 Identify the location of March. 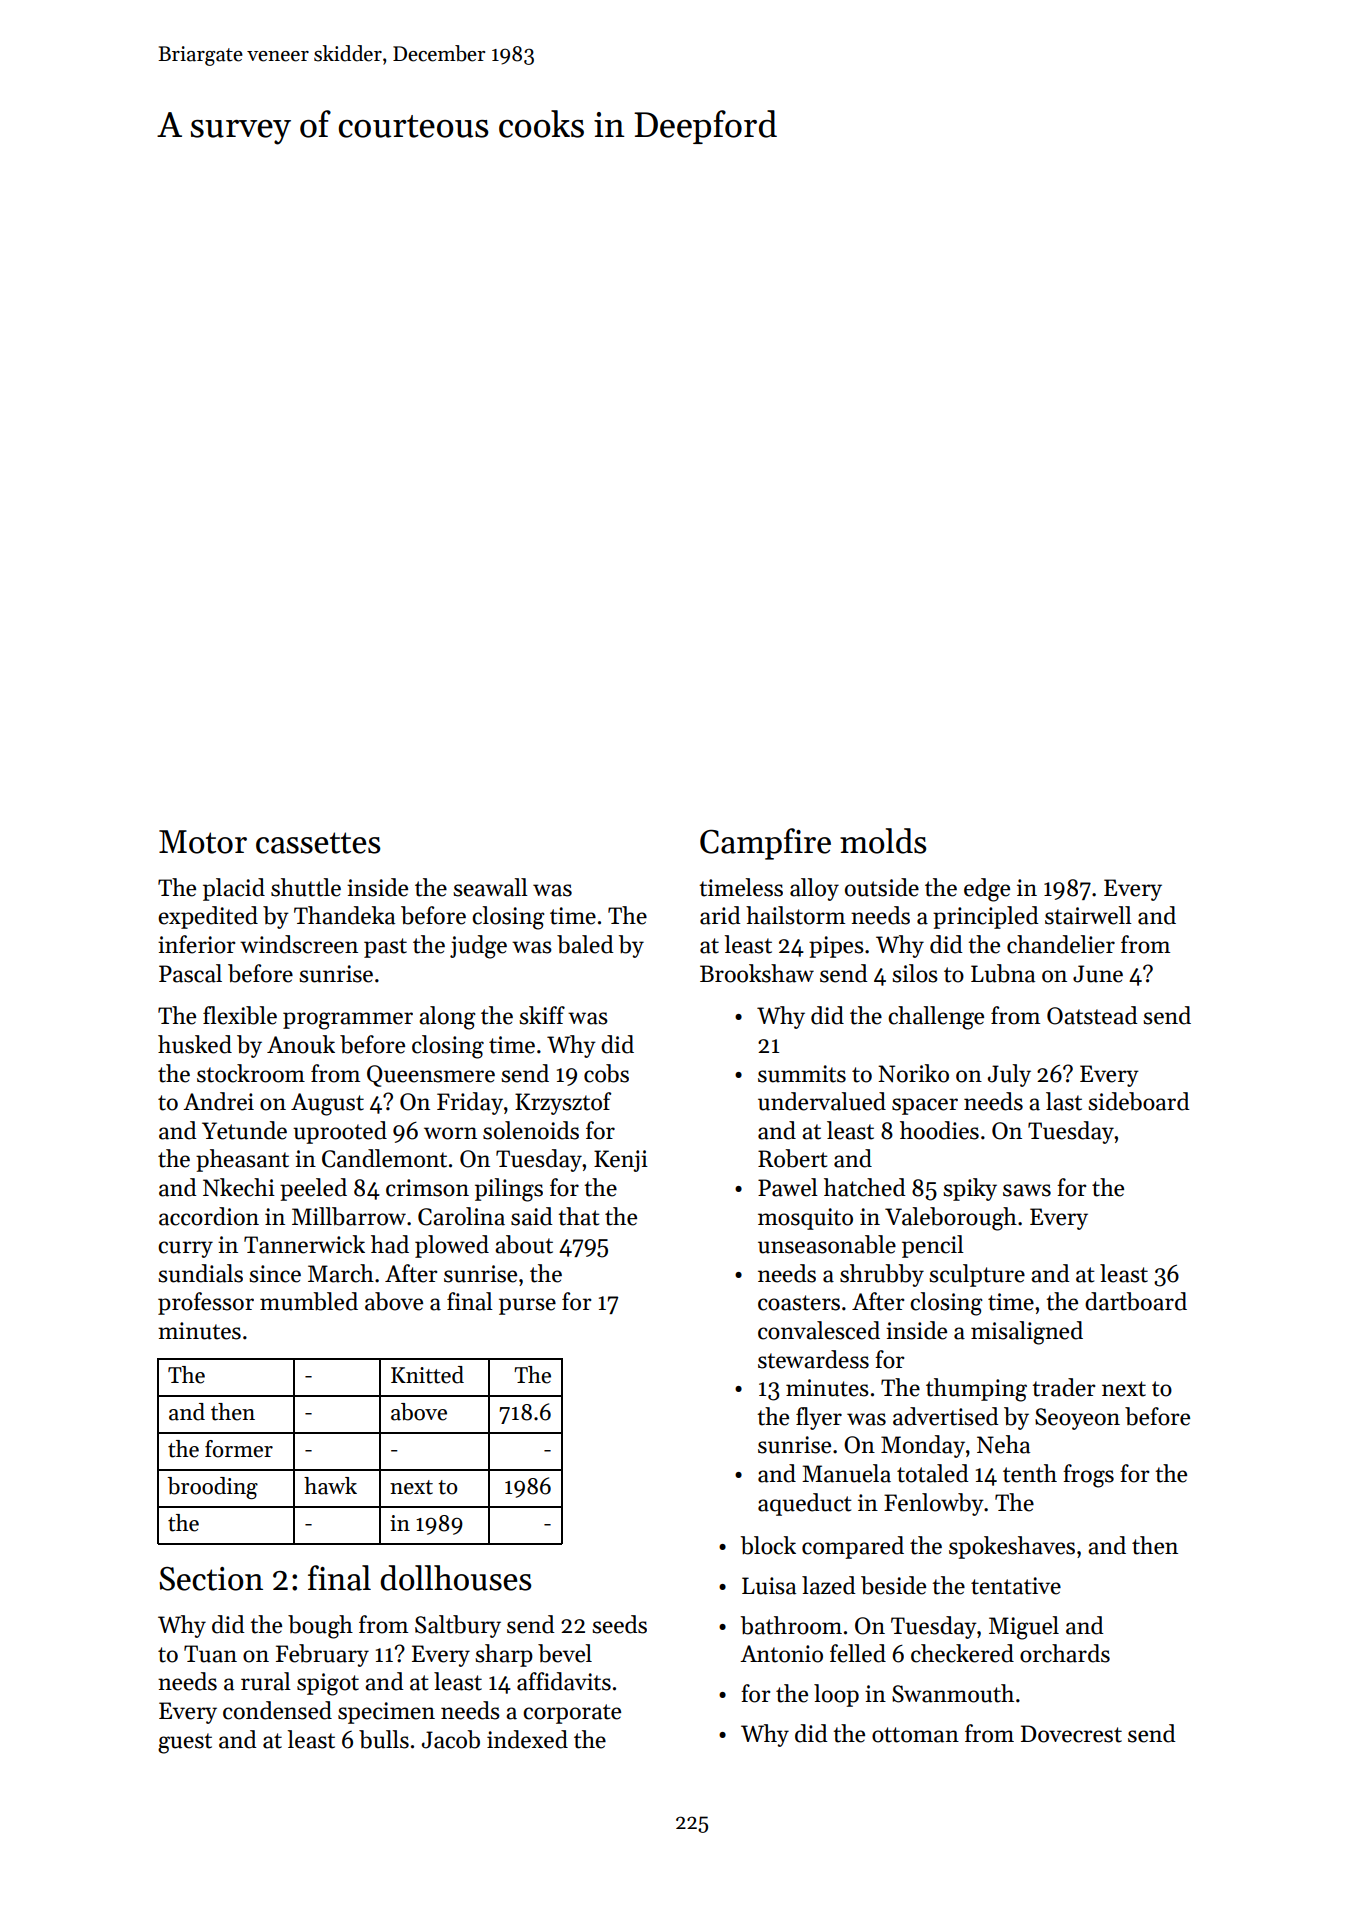
(341, 1273).
